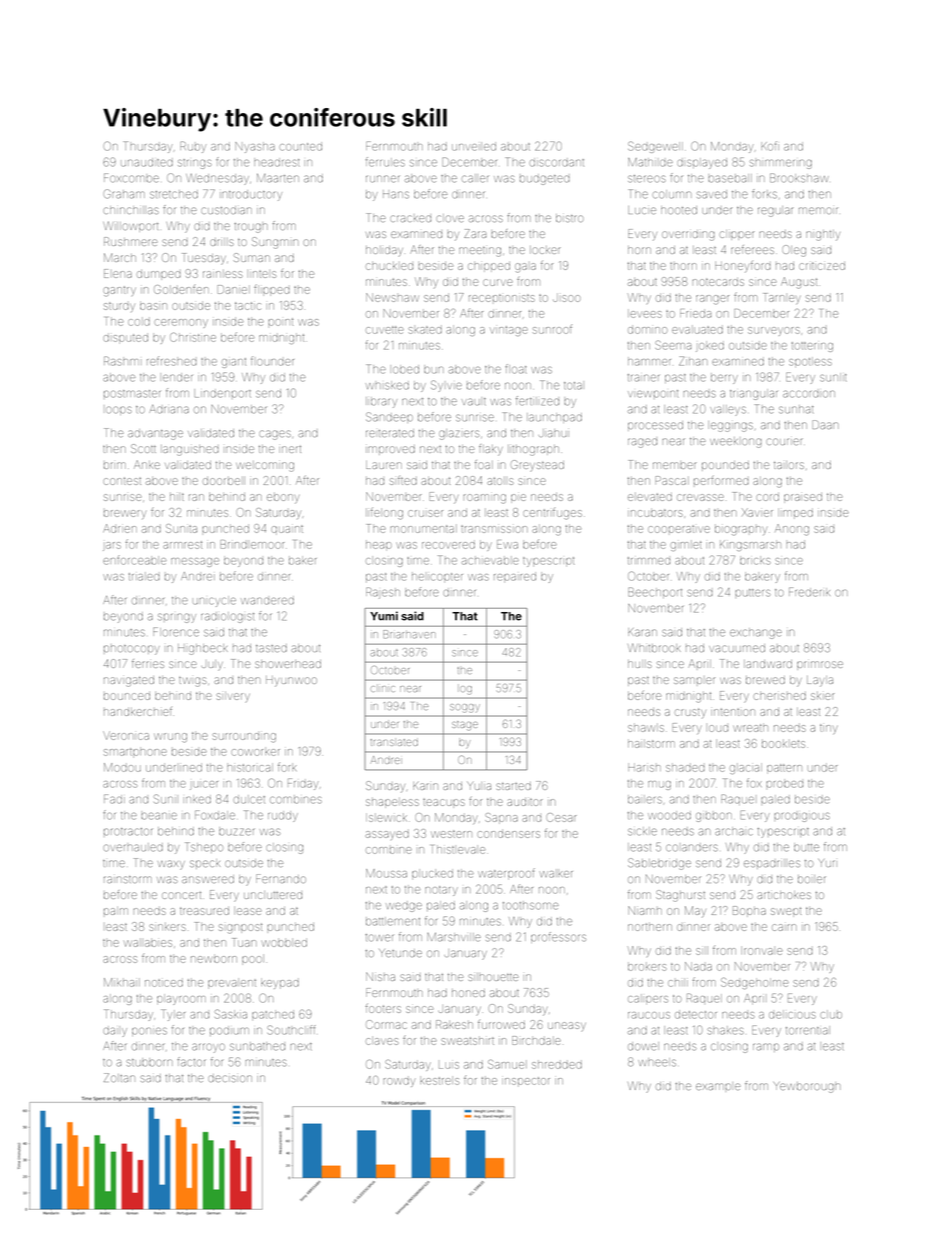 This screenshot has height=1233, width=952. What do you see at coordinates (439, 1081) in the screenshot?
I see `kestrels` at bounding box center [439, 1081].
